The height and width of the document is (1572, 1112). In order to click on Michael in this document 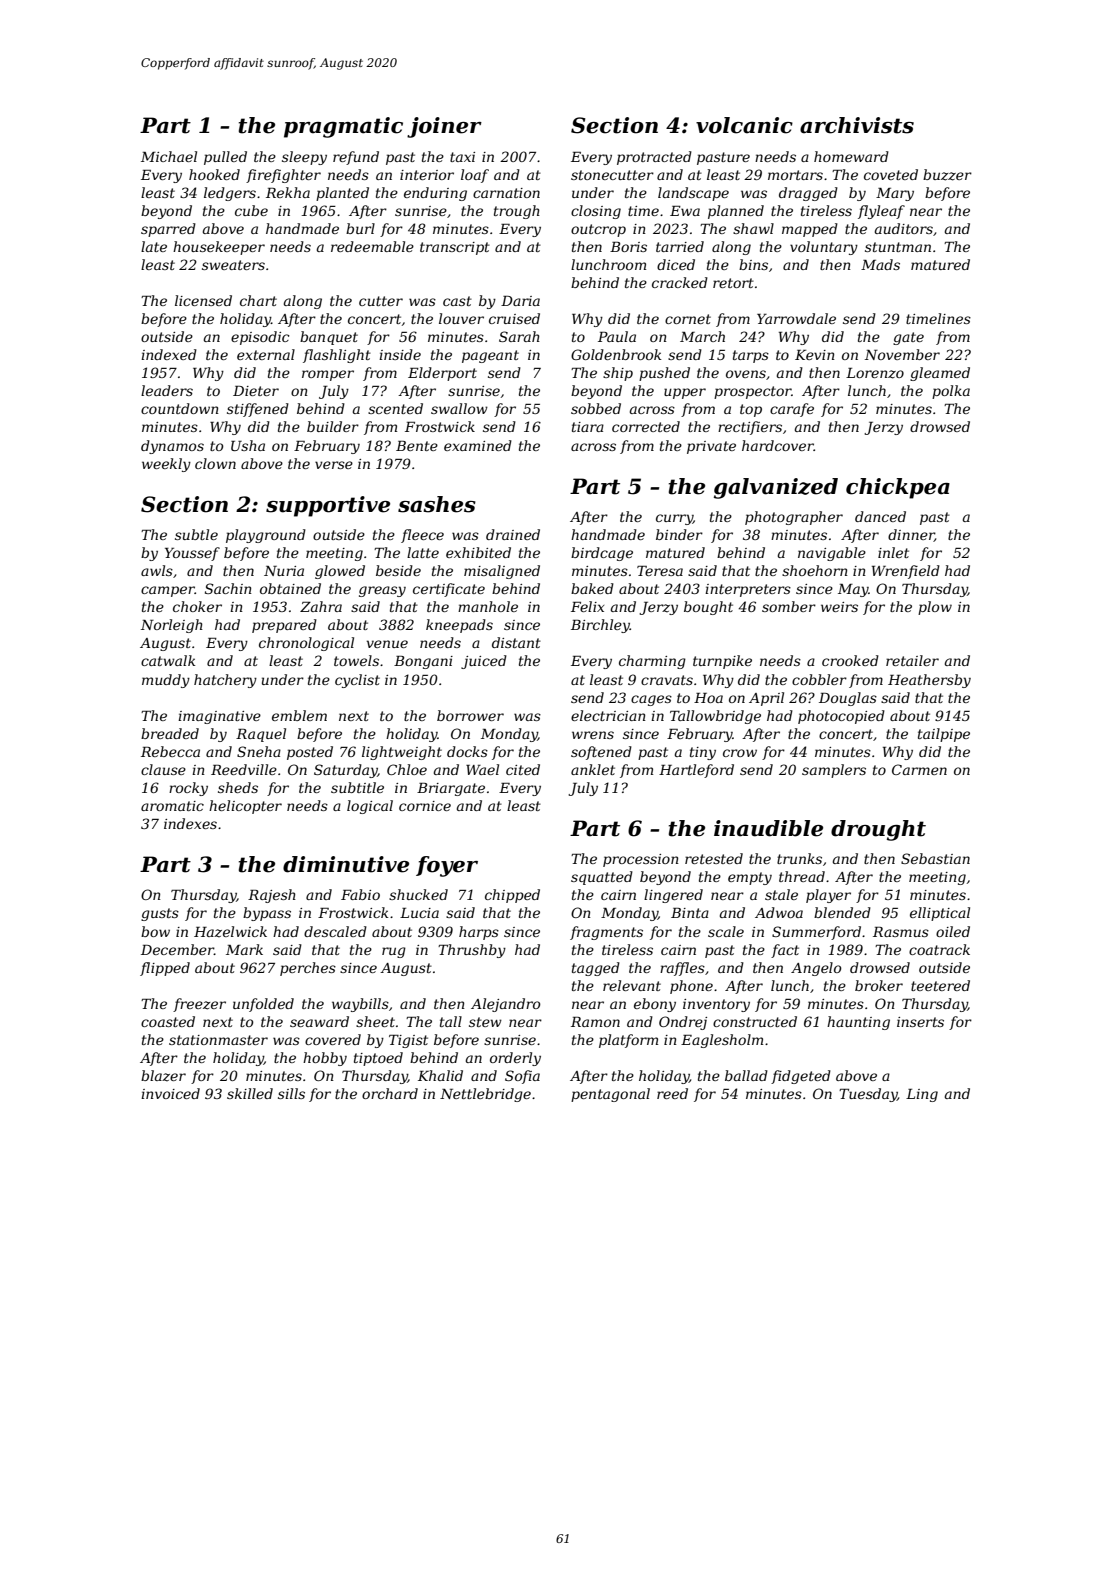, I will do `click(169, 156)`.
